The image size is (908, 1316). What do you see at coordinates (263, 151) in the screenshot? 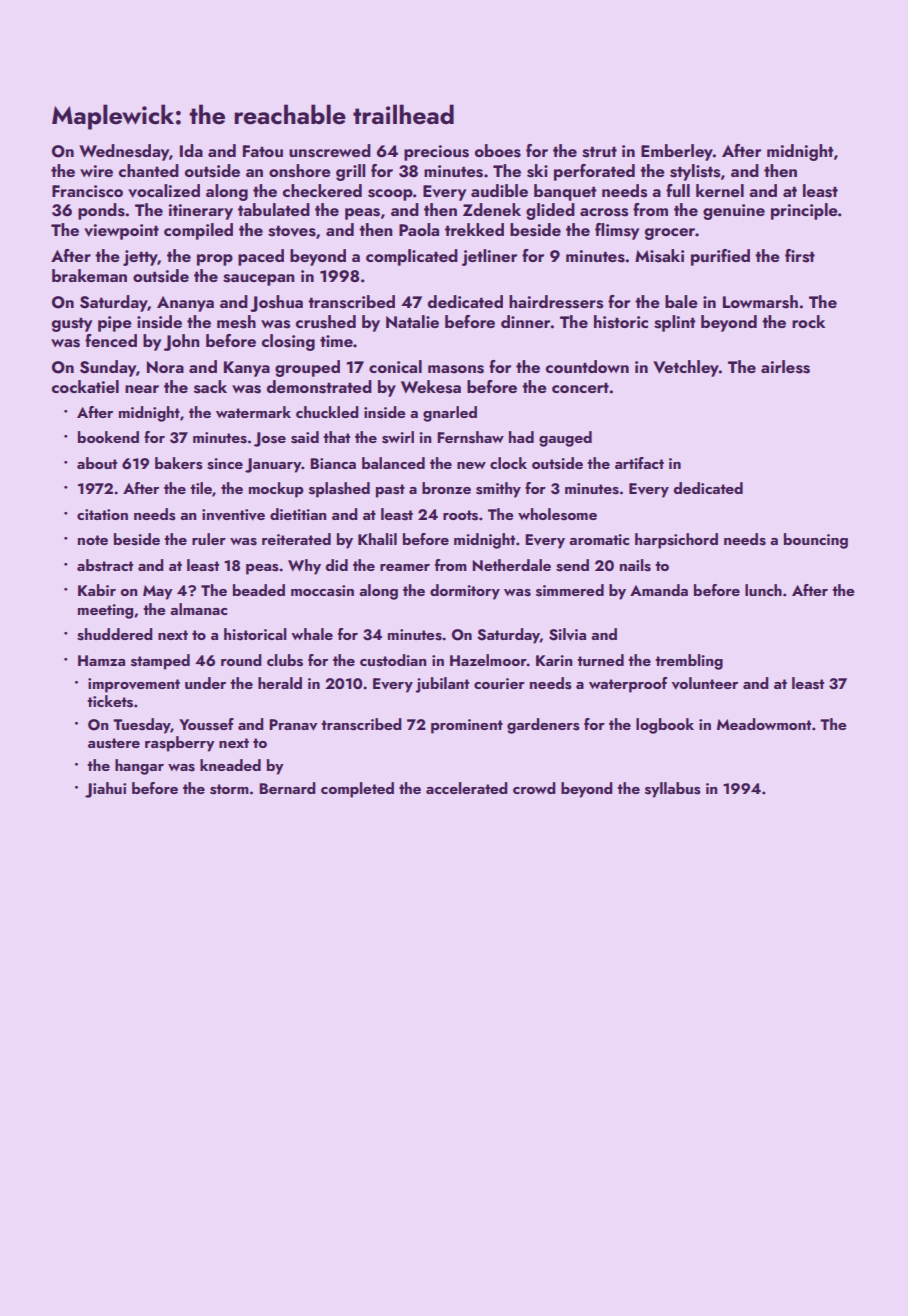
I see `Fatou` at bounding box center [263, 151].
